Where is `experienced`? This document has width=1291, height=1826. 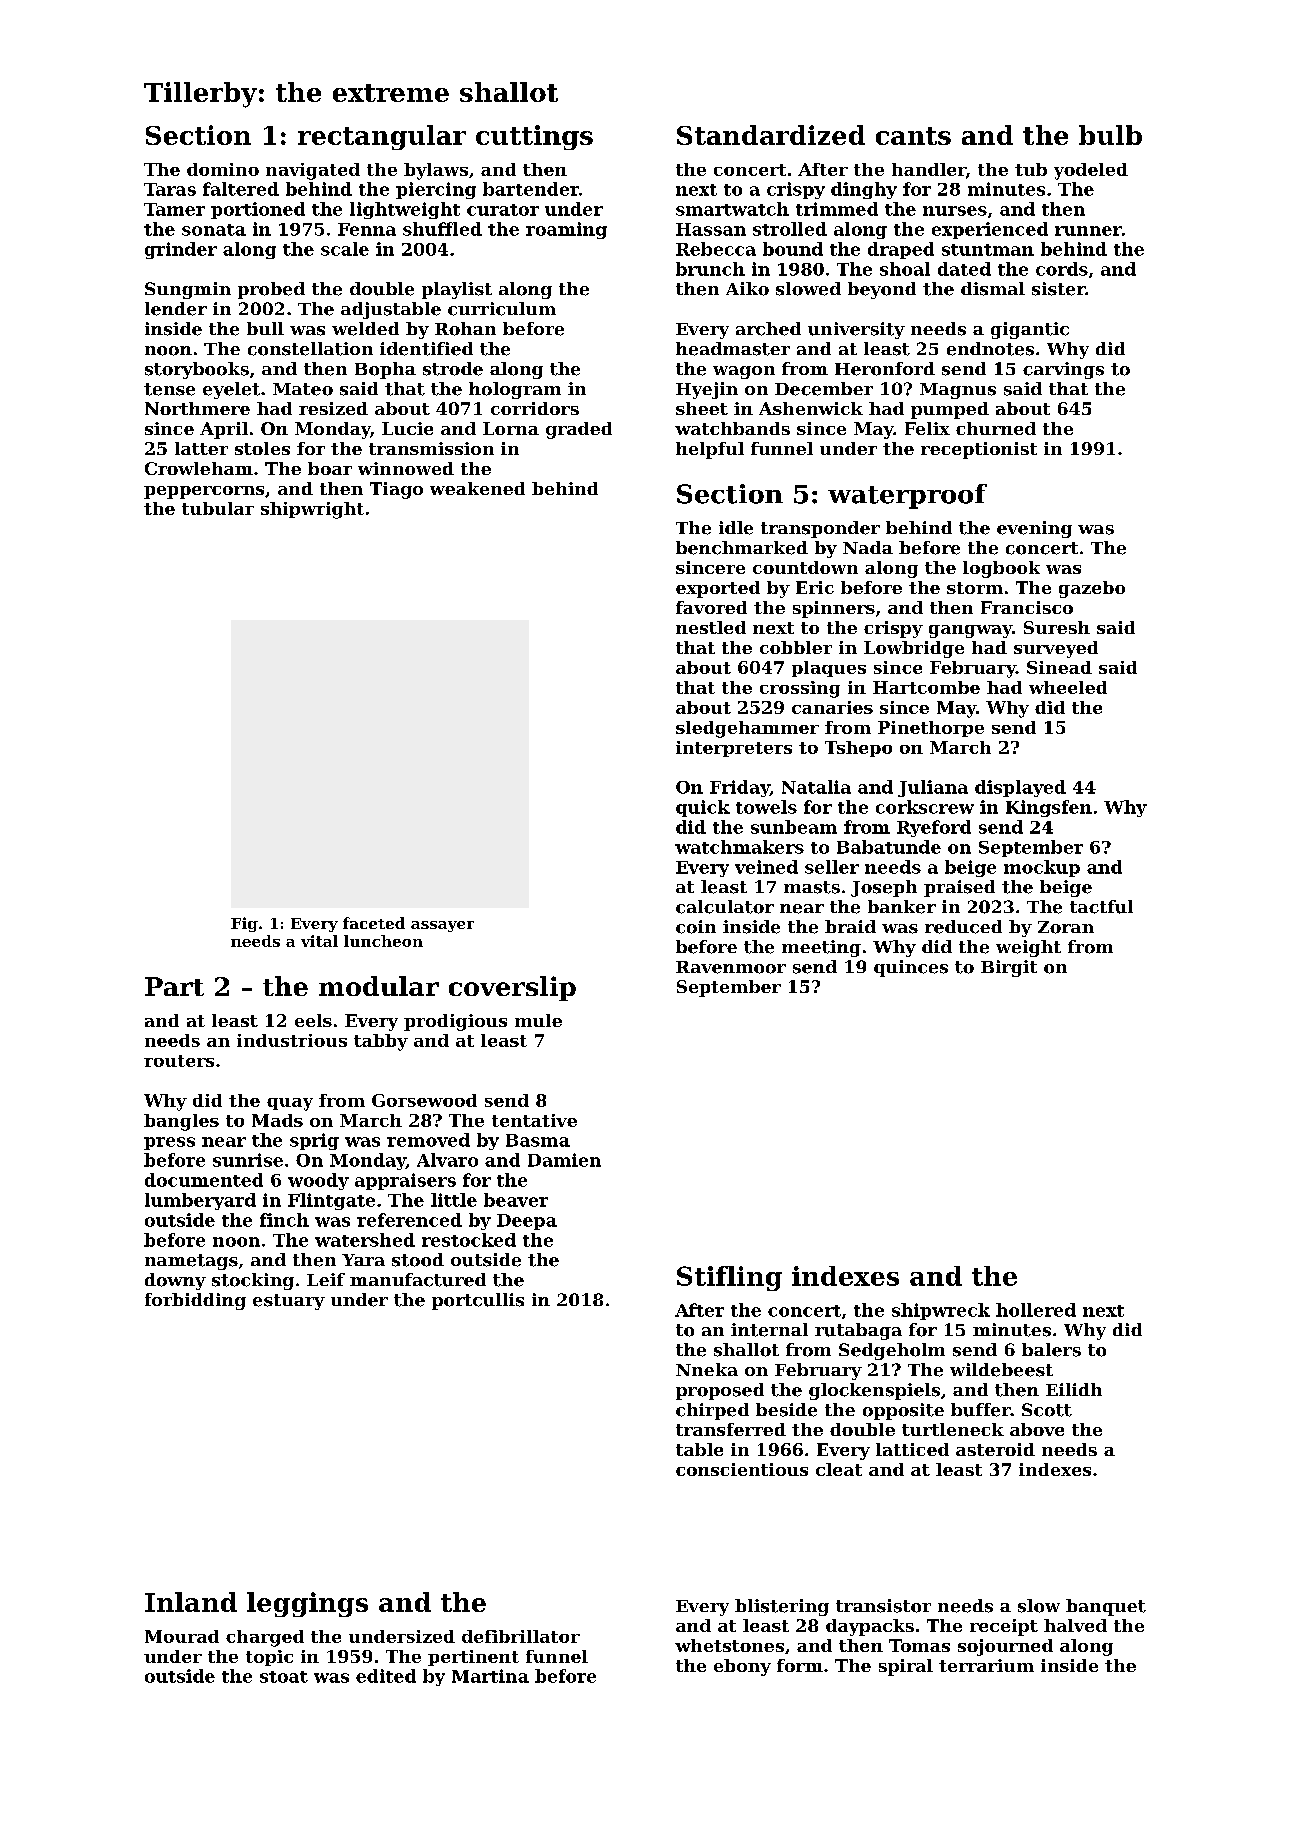
experienced is located at coordinates (990, 230).
